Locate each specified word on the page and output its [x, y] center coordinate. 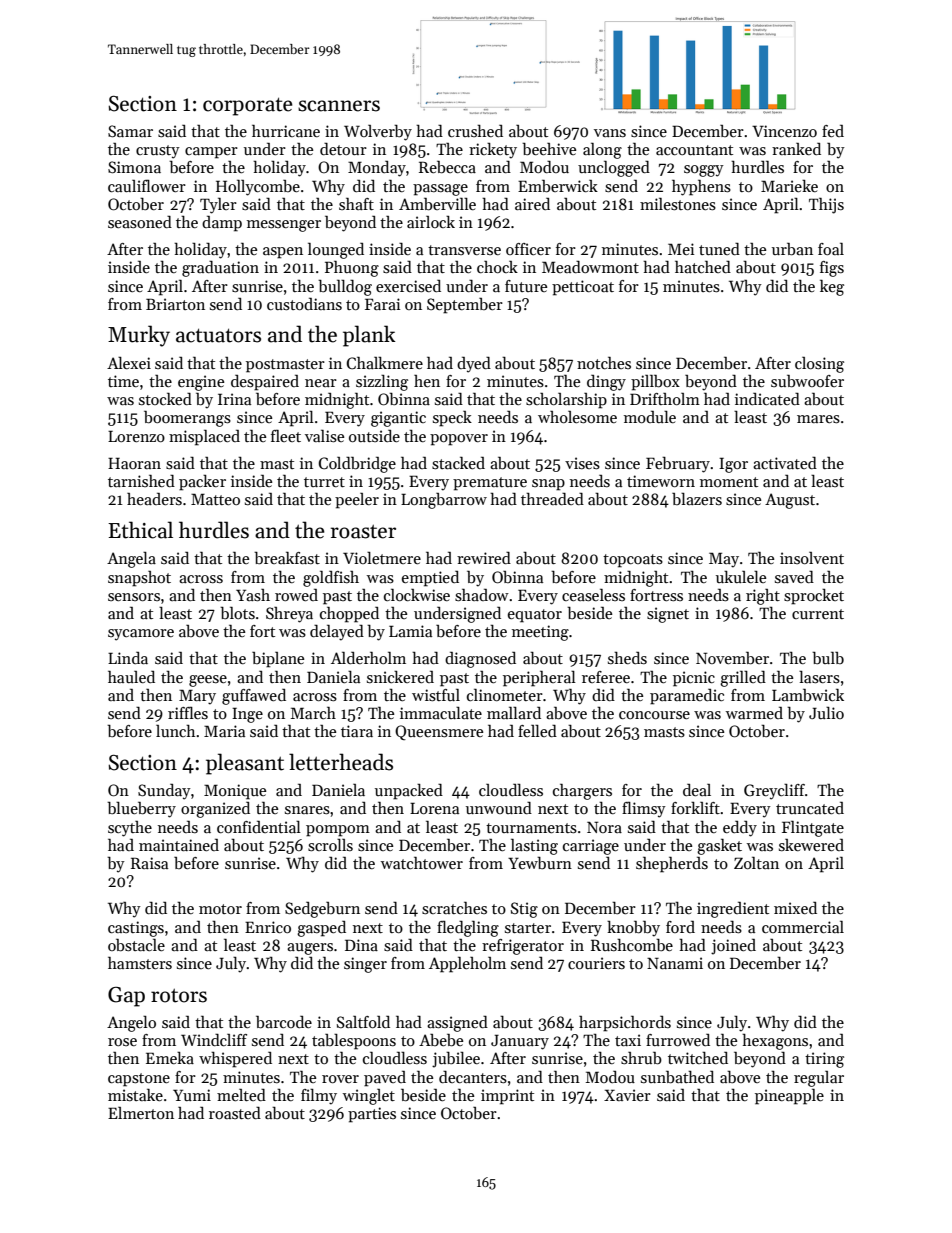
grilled [743, 679]
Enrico [268, 927]
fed [833, 131]
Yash [253, 595]
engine [201, 383]
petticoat [583, 288]
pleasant [245, 764]
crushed [475, 130]
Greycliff [774, 792]
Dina [361, 945]
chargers [582, 792]
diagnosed [480, 659]
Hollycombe [258, 187]
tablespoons [354, 1041]
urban [792, 249]
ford [680, 927]
